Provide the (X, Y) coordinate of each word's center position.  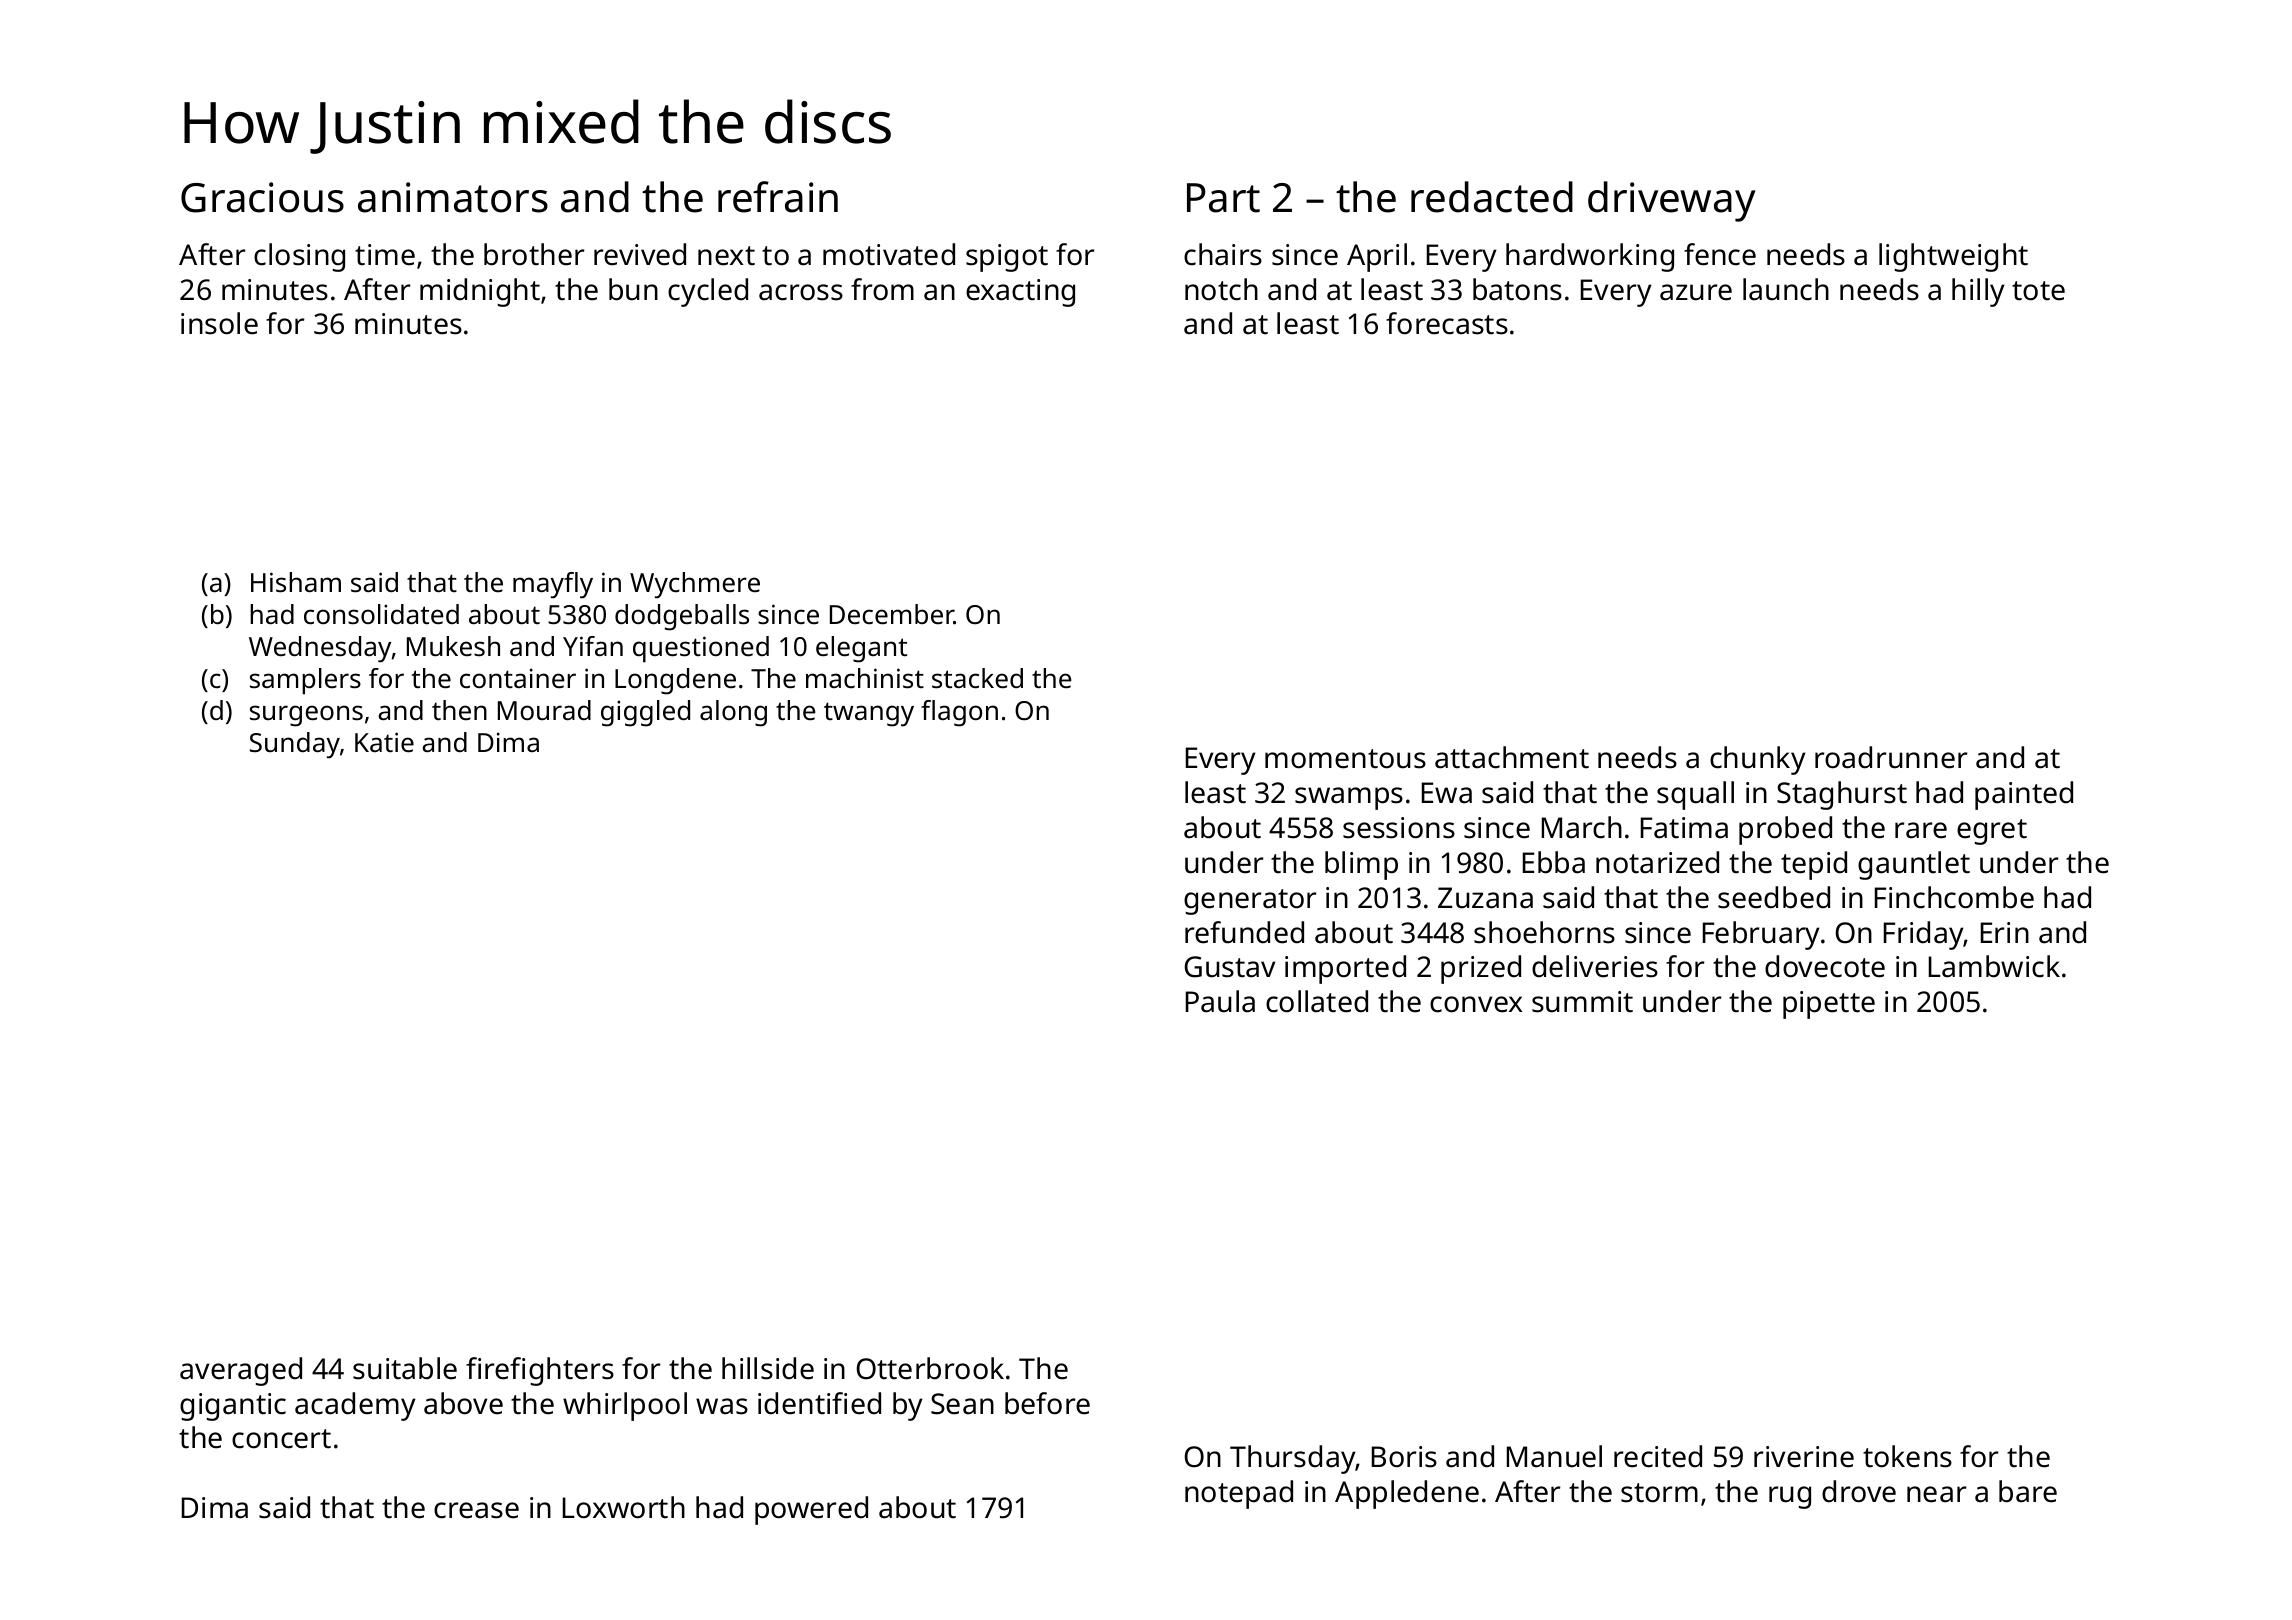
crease (476, 1510)
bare (2028, 1491)
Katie (384, 742)
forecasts (1447, 323)
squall (1695, 795)
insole (219, 323)
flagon (959, 713)
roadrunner (1891, 757)
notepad (1239, 1494)
